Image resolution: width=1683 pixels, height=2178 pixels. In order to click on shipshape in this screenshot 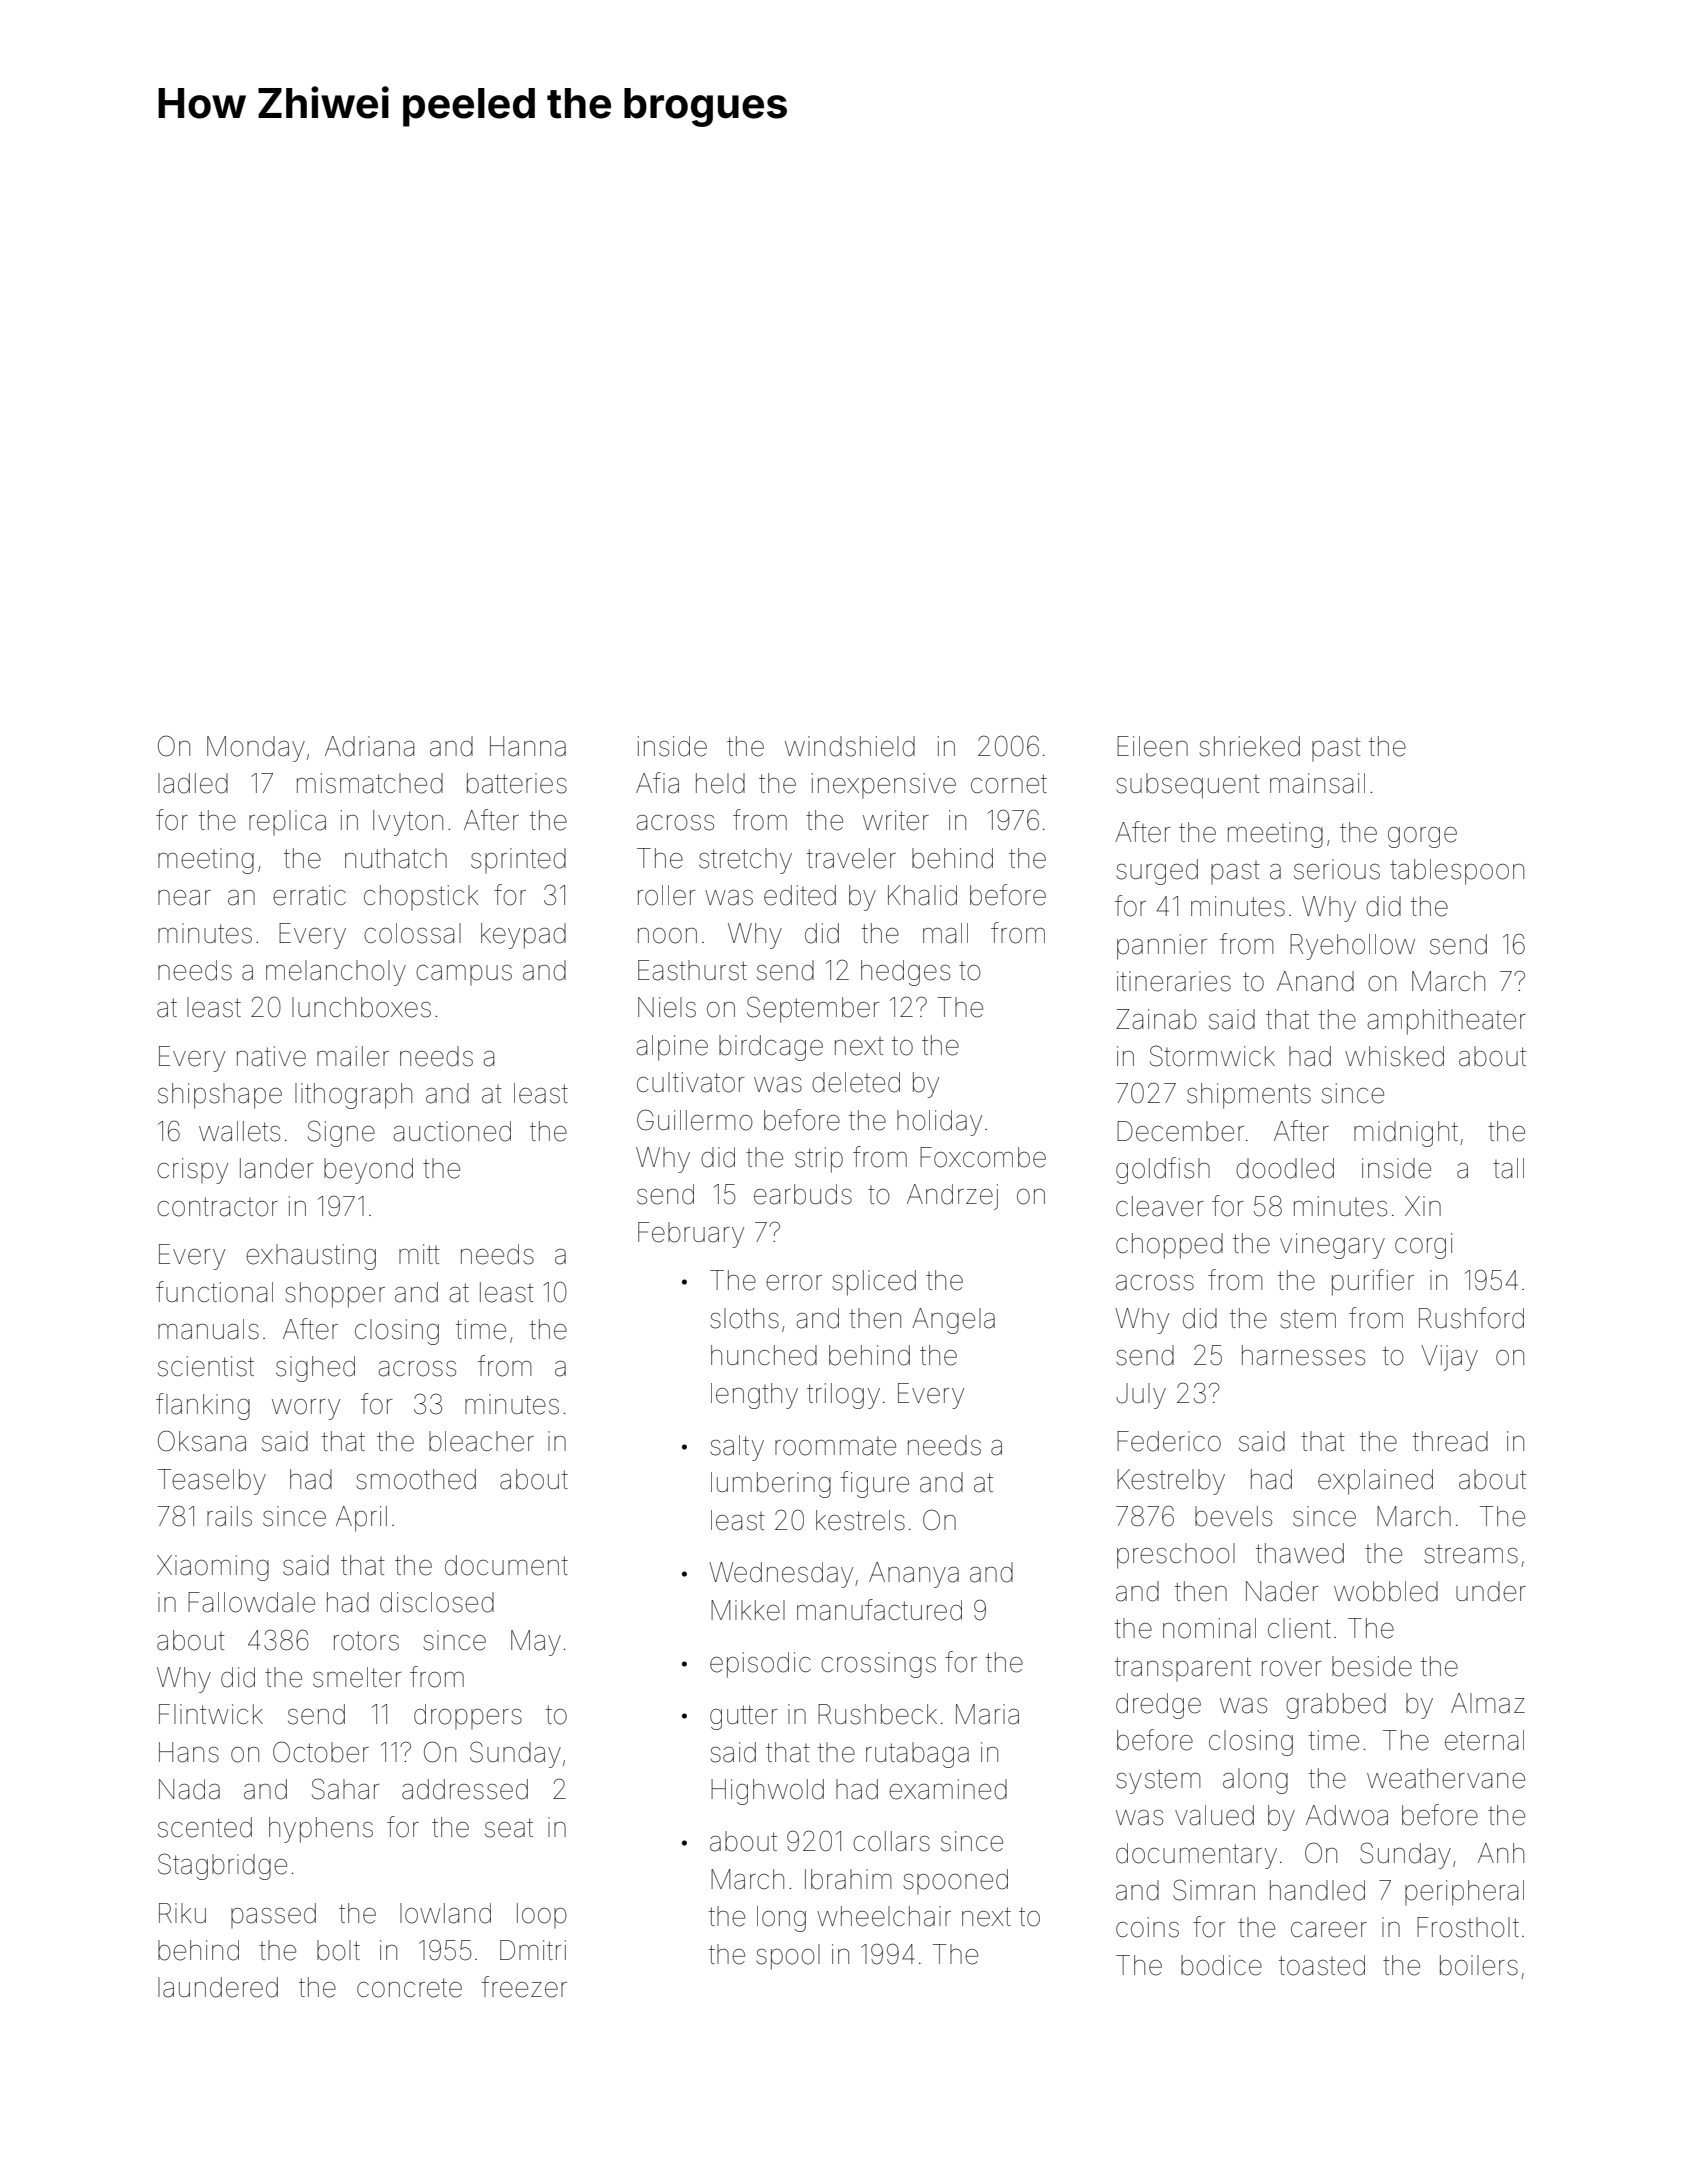, I will do `click(220, 1096)`.
